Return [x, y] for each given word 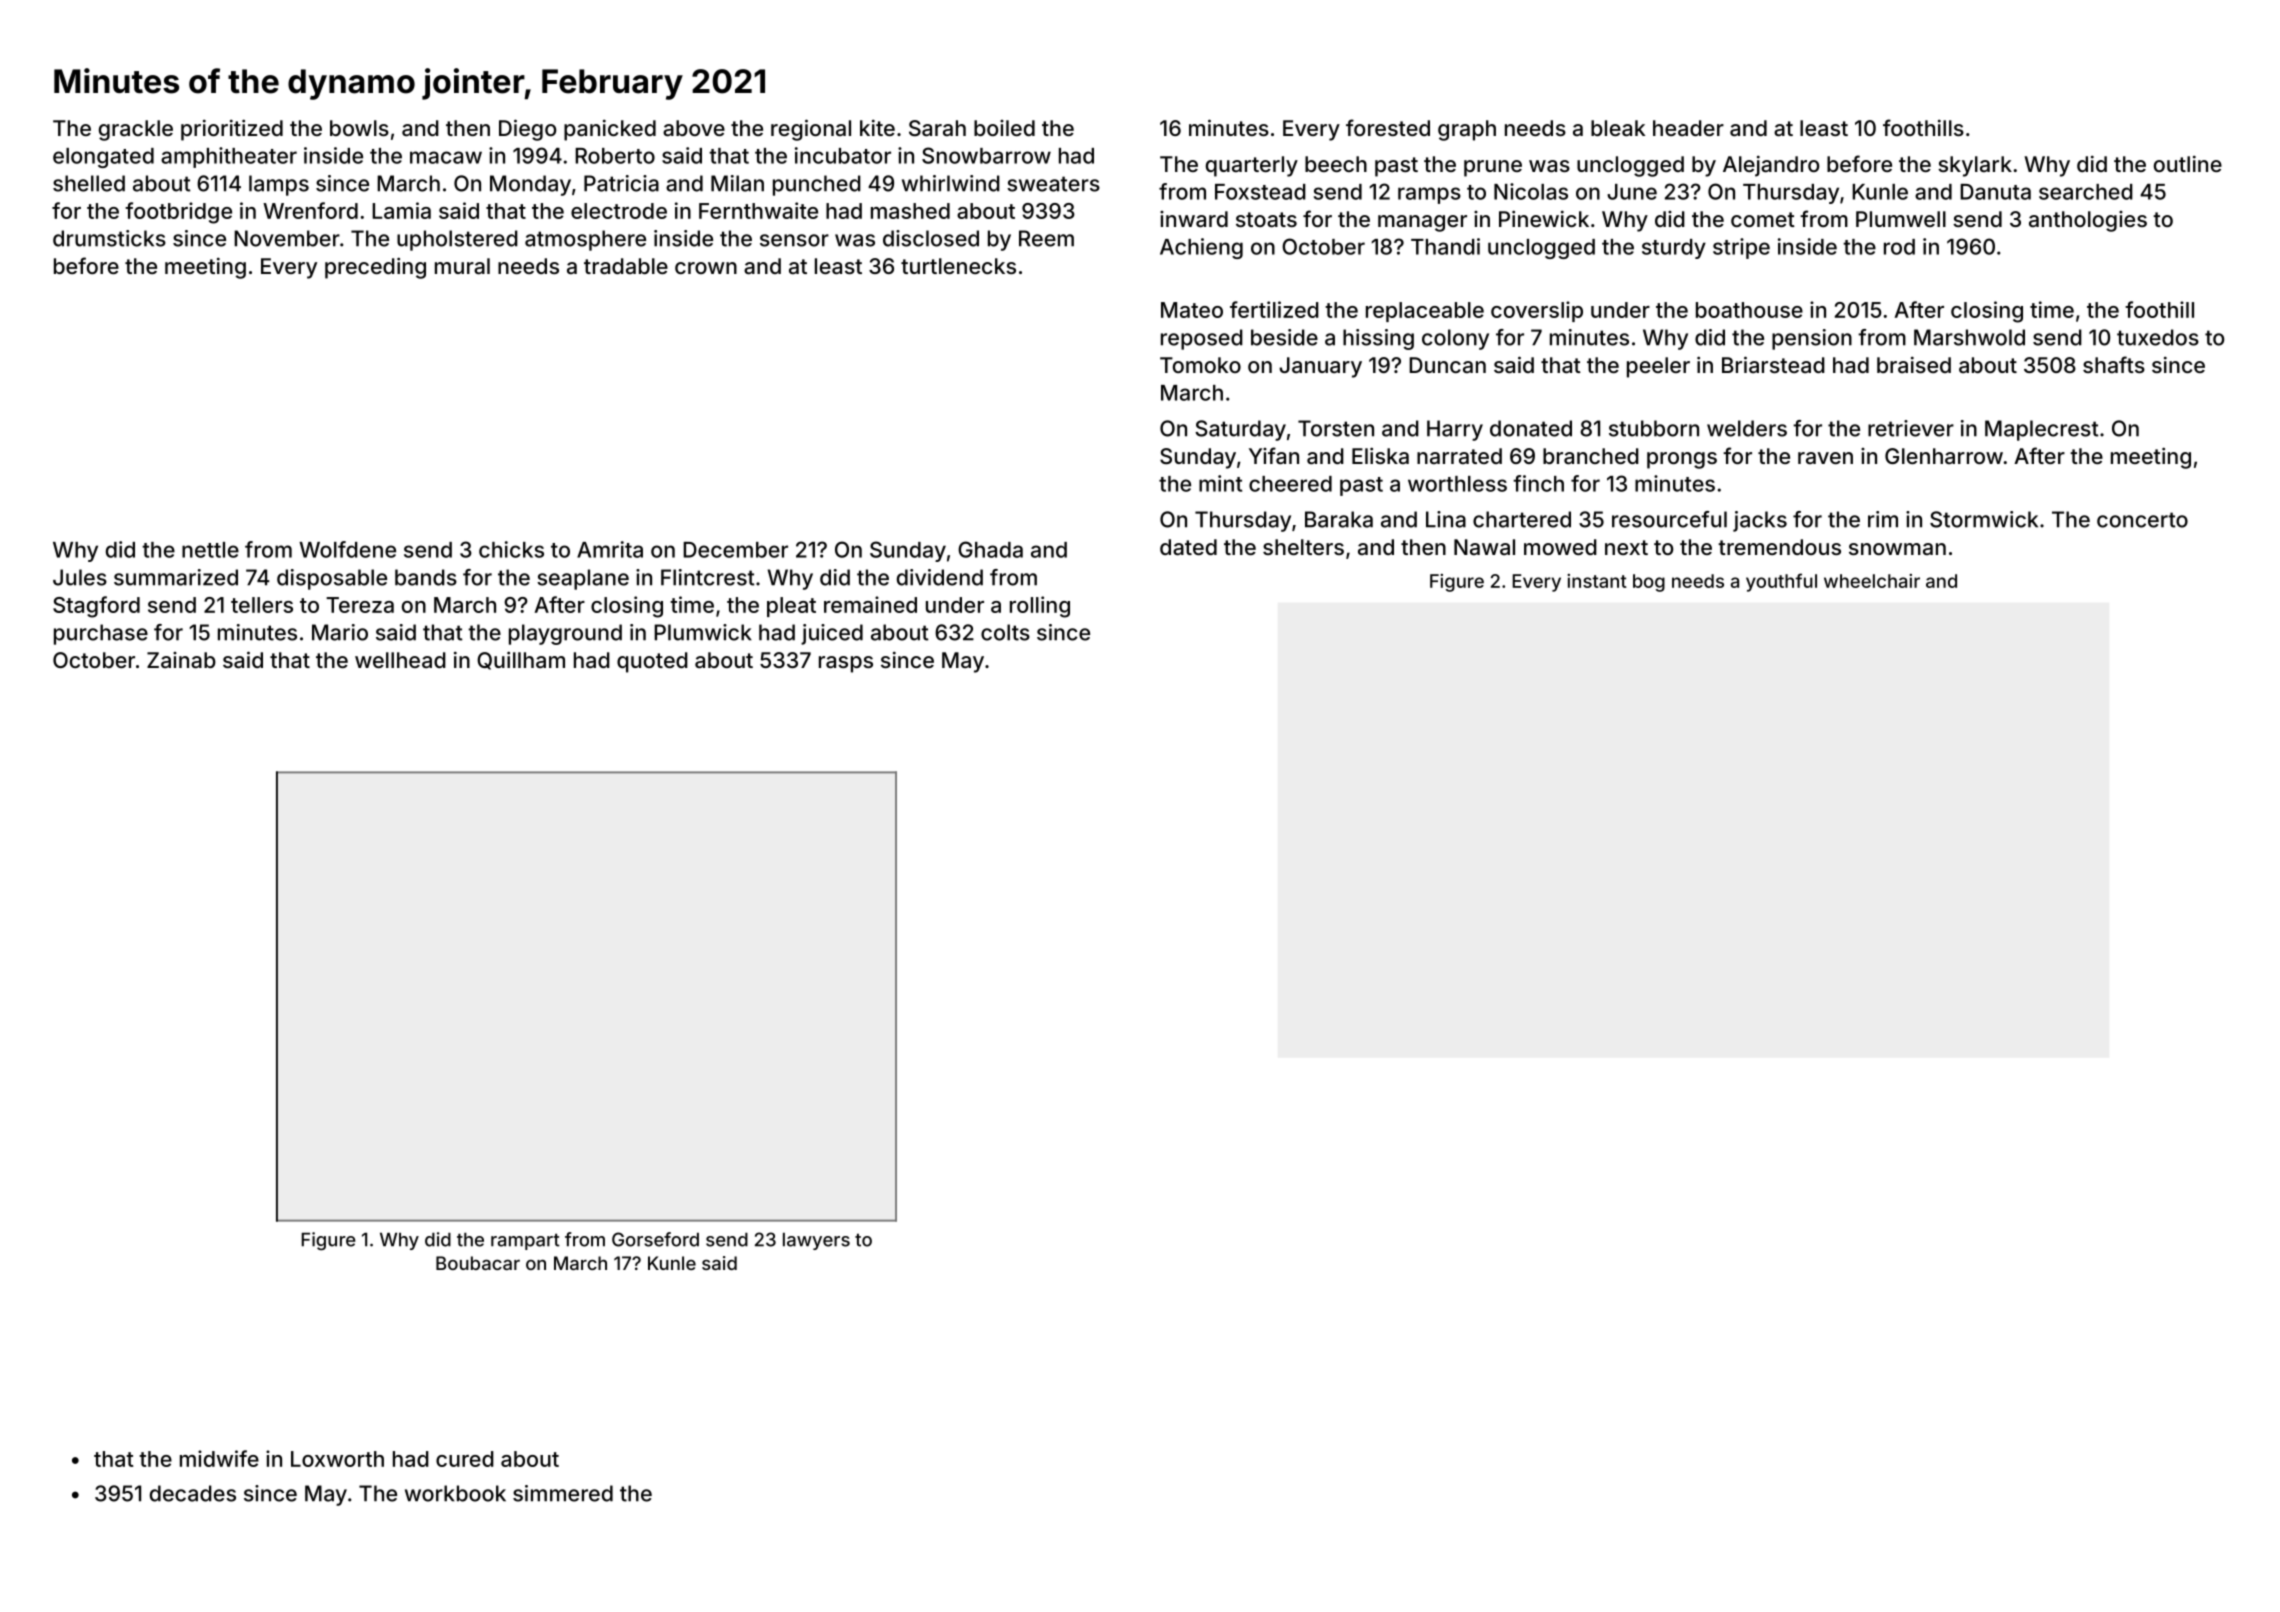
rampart [525, 1241]
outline [2188, 163]
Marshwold [1969, 337]
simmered [563, 1493]
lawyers [816, 1241]
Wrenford [310, 210]
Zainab [181, 660]
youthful [1781, 582]
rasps [846, 664]
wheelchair [1872, 581]
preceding [375, 268]
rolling [1040, 607]
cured [465, 1459]
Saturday [1240, 430]
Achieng [1201, 248]
